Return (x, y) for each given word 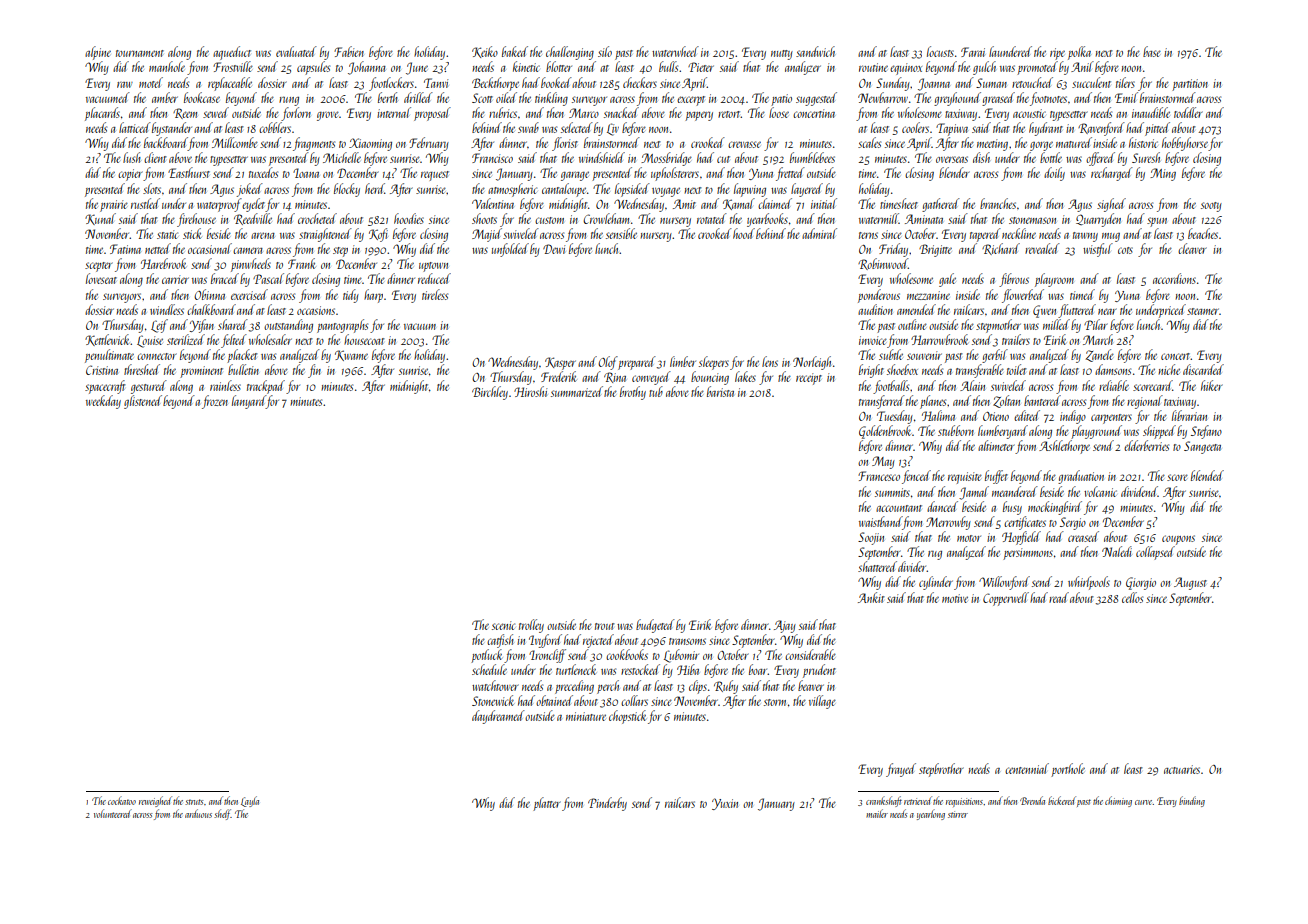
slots (152, 188)
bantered (1042, 400)
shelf (222, 814)
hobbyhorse (1185, 144)
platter (547, 804)
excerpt (691, 101)
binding (1192, 801)
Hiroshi (530, 391)
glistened (143, 402)
